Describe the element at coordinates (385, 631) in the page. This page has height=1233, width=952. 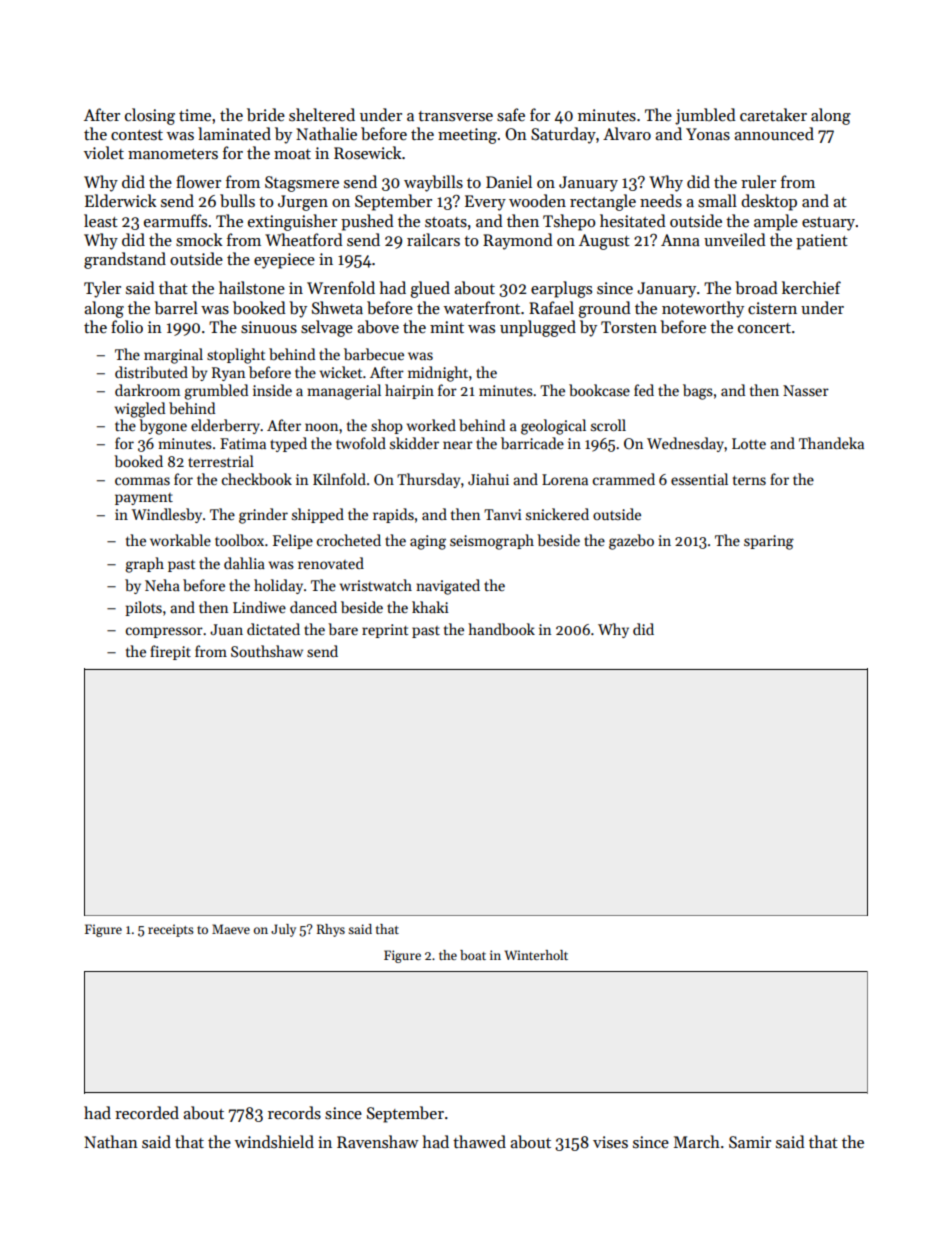
I see `reprint` at that location.
